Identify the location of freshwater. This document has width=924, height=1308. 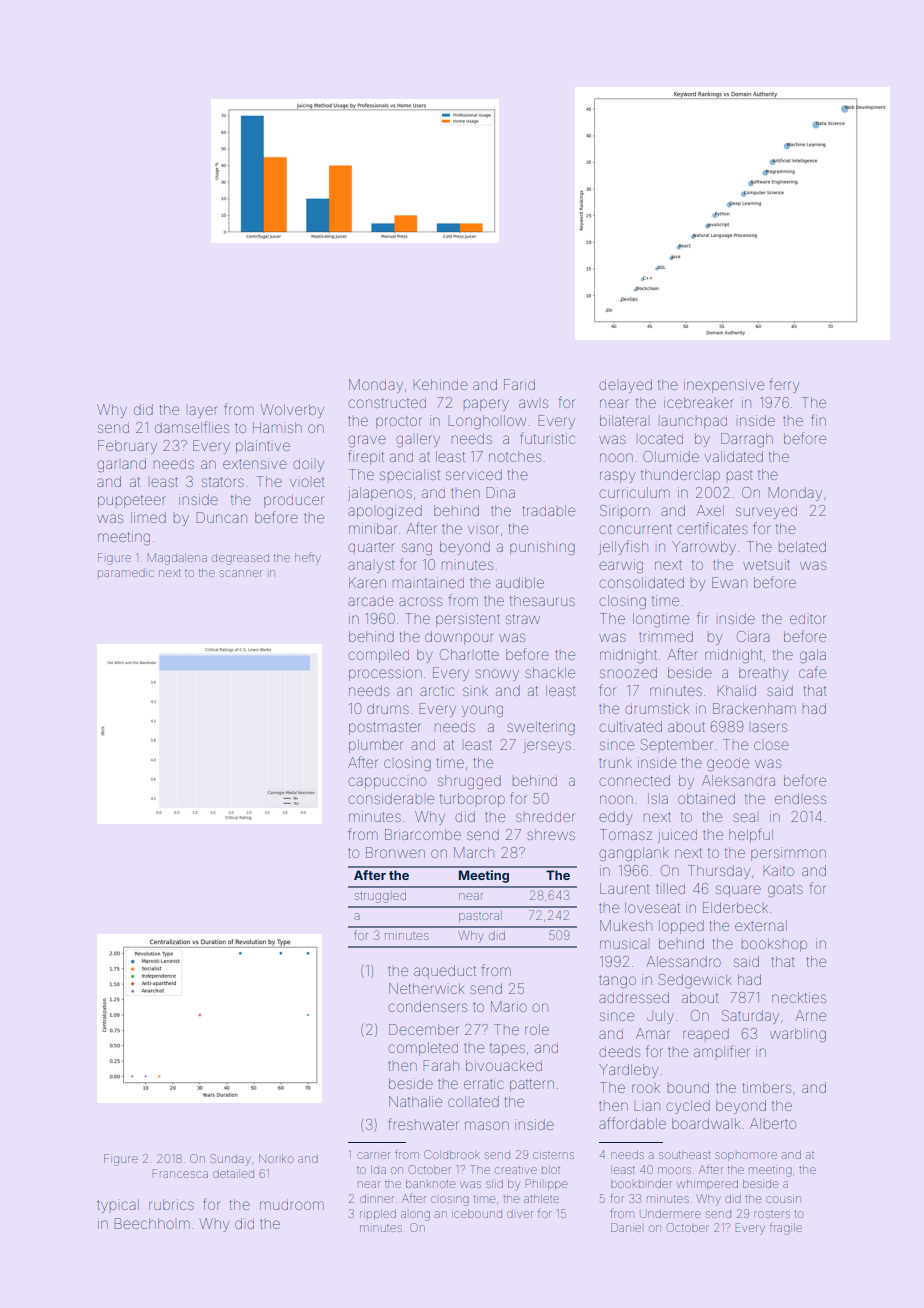
(423, 1124).
